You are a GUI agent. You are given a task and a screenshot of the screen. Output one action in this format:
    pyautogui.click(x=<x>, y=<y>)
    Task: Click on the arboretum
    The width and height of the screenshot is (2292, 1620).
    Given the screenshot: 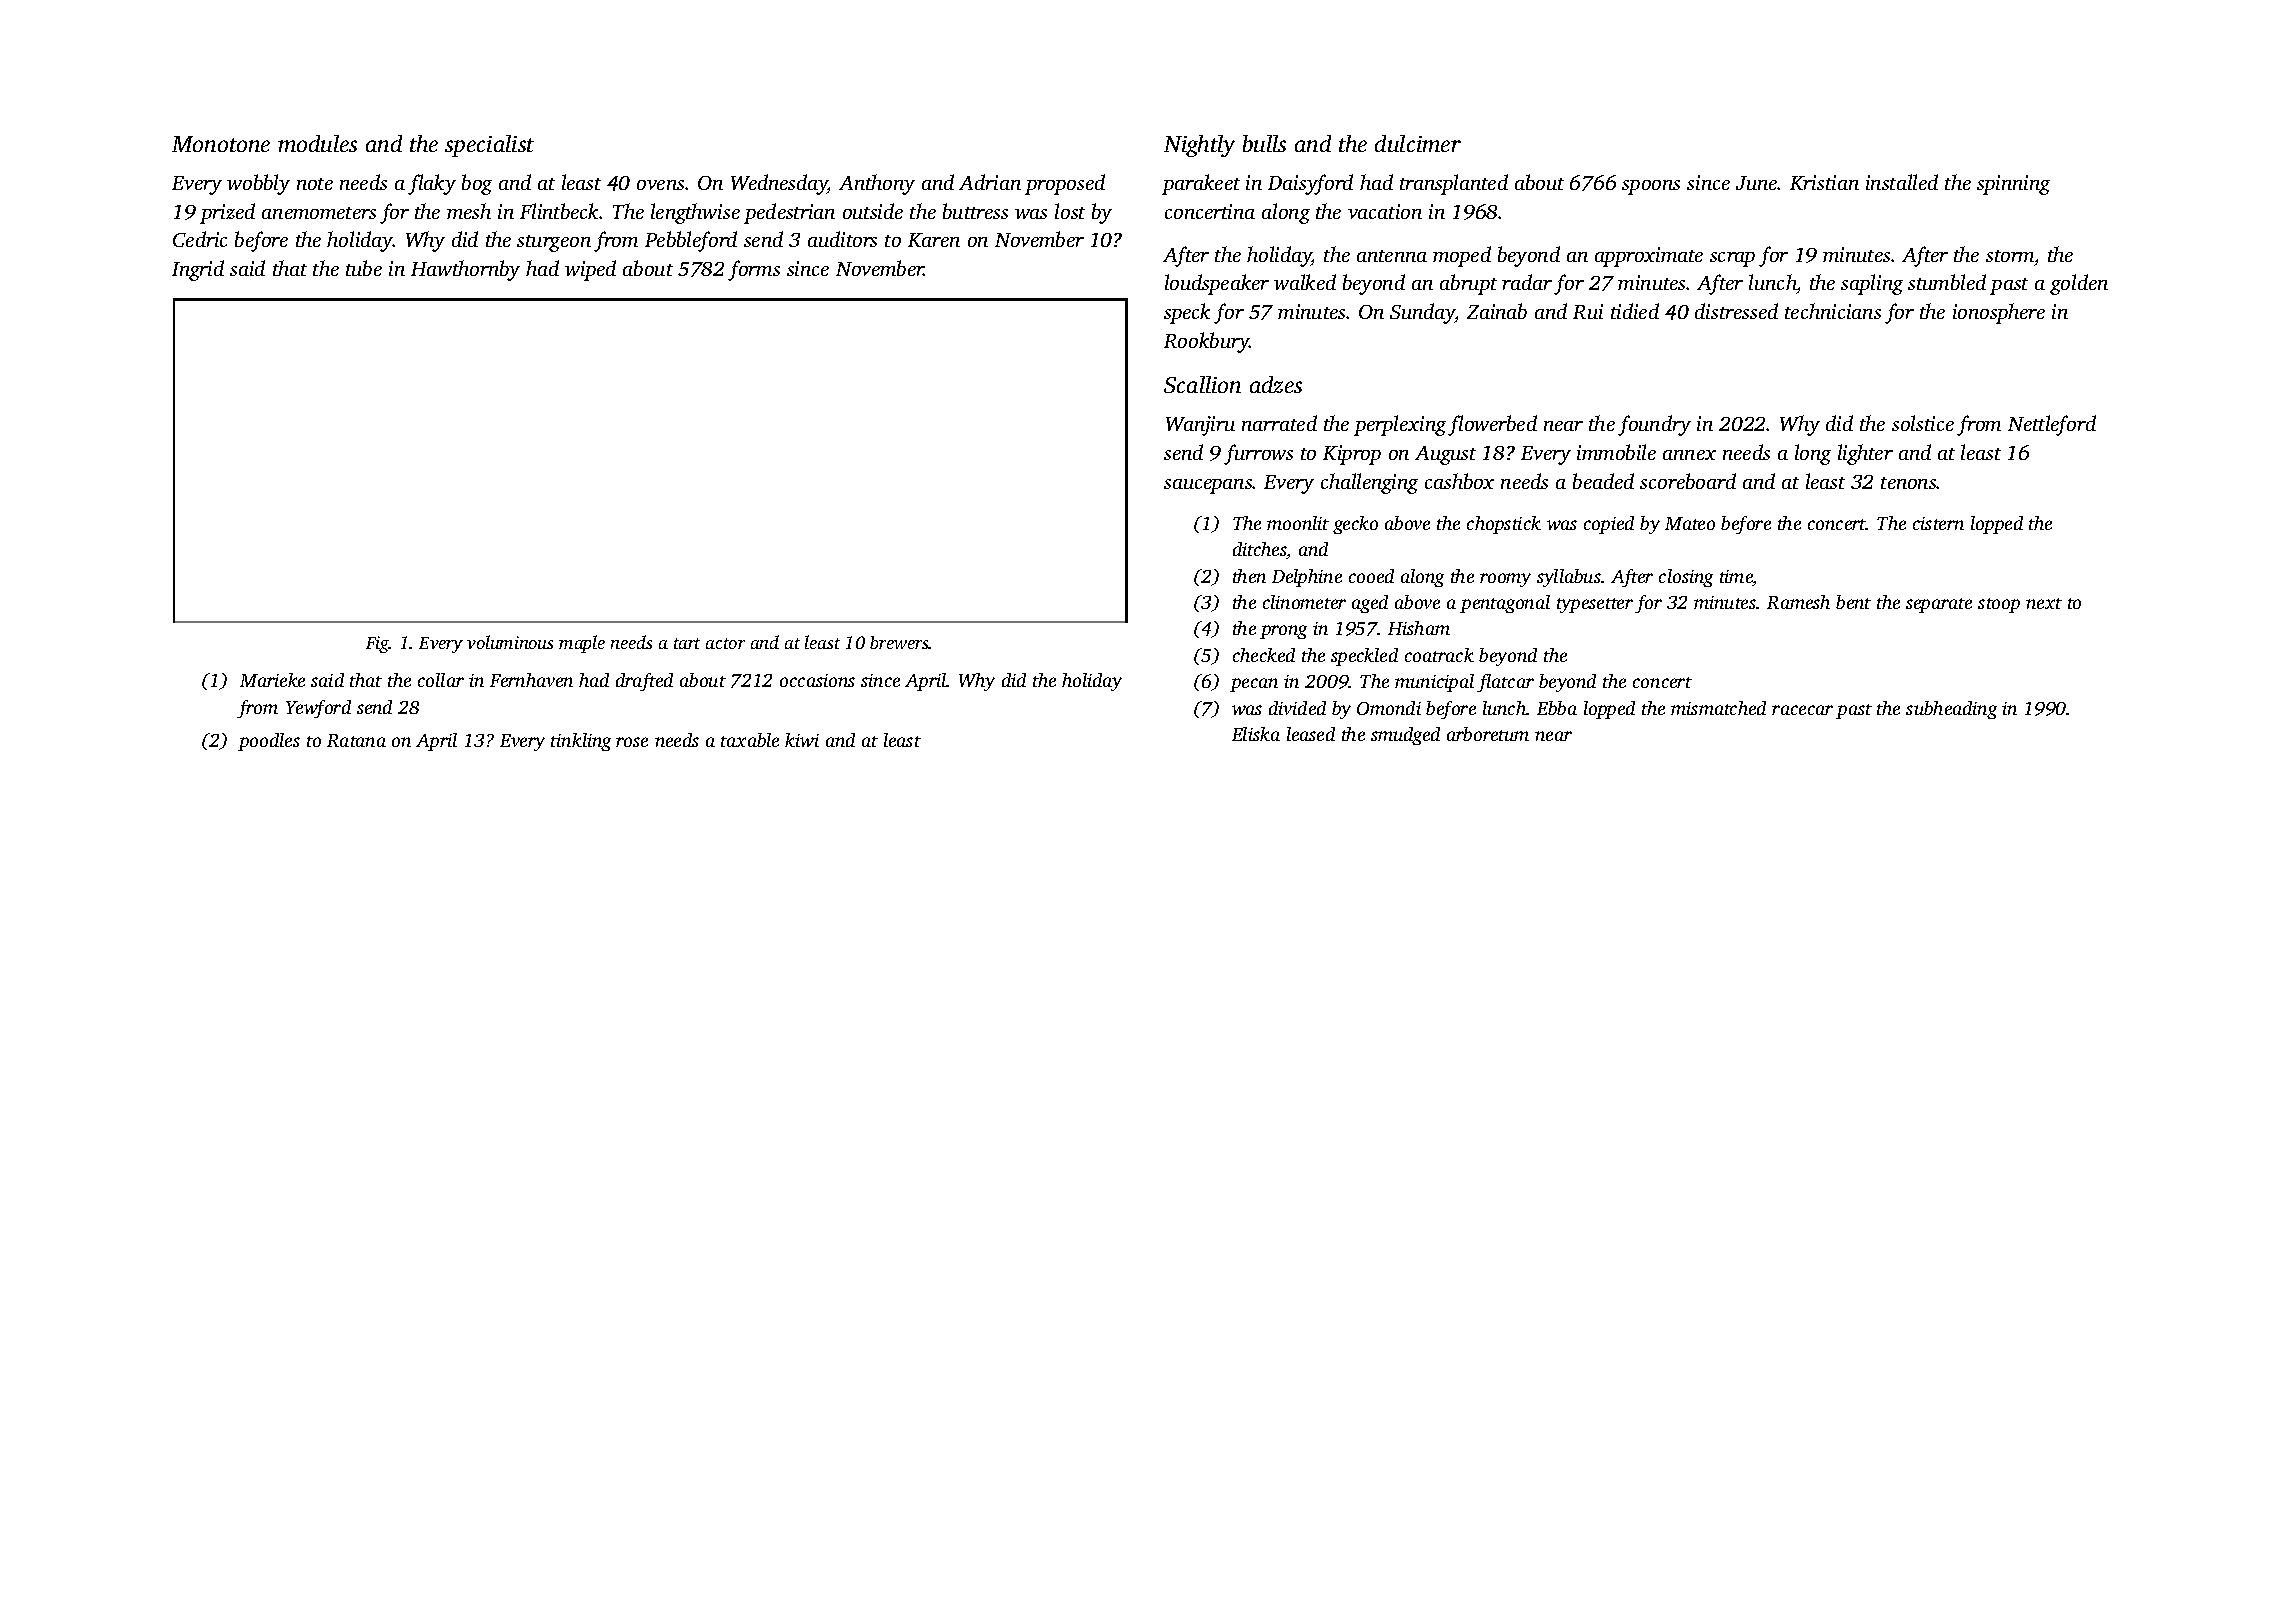 What is the action you would take?
    pyautogui.click(x=1488, y=734)
